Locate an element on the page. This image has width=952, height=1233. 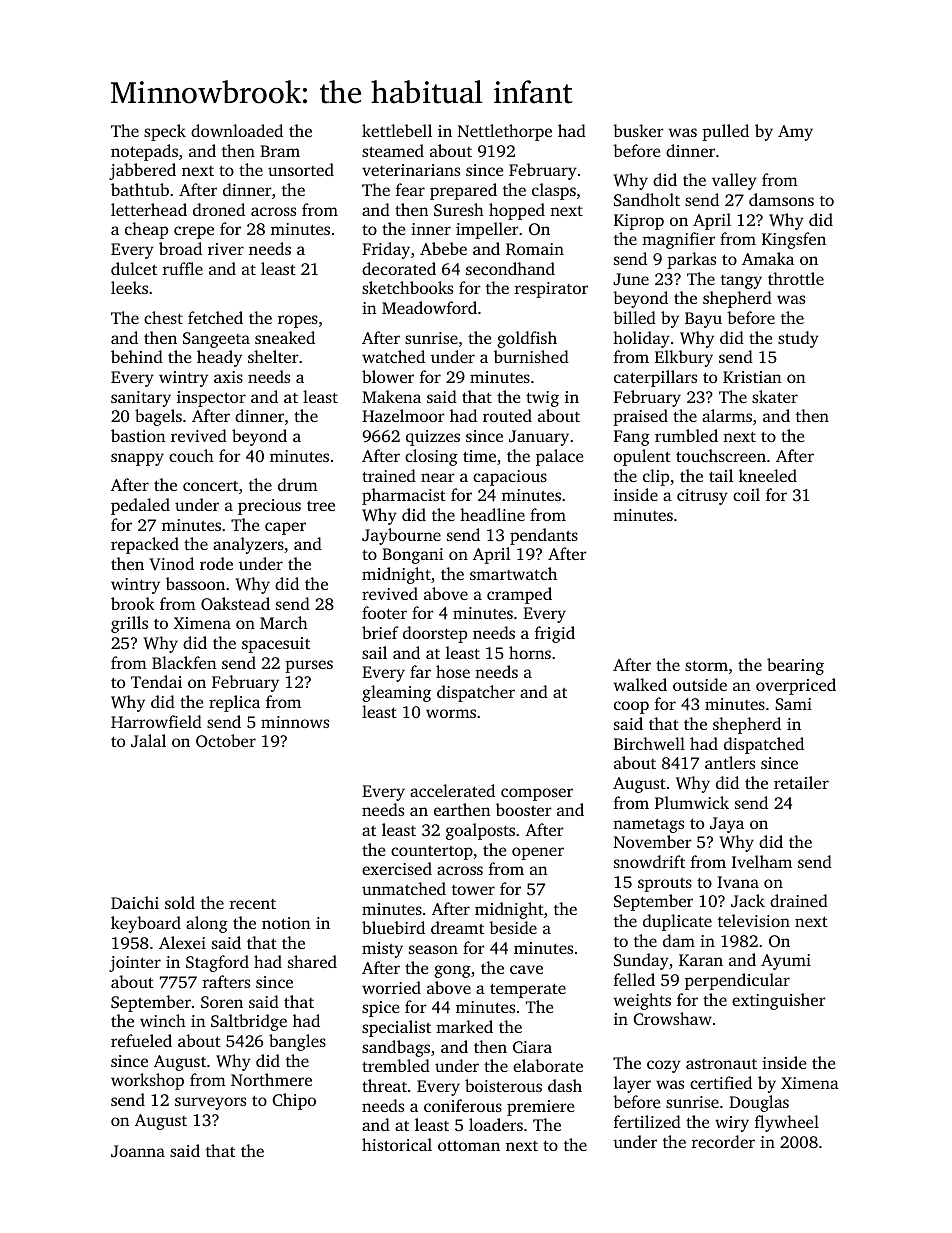
Jalal is located at coordinates (148, 741).
